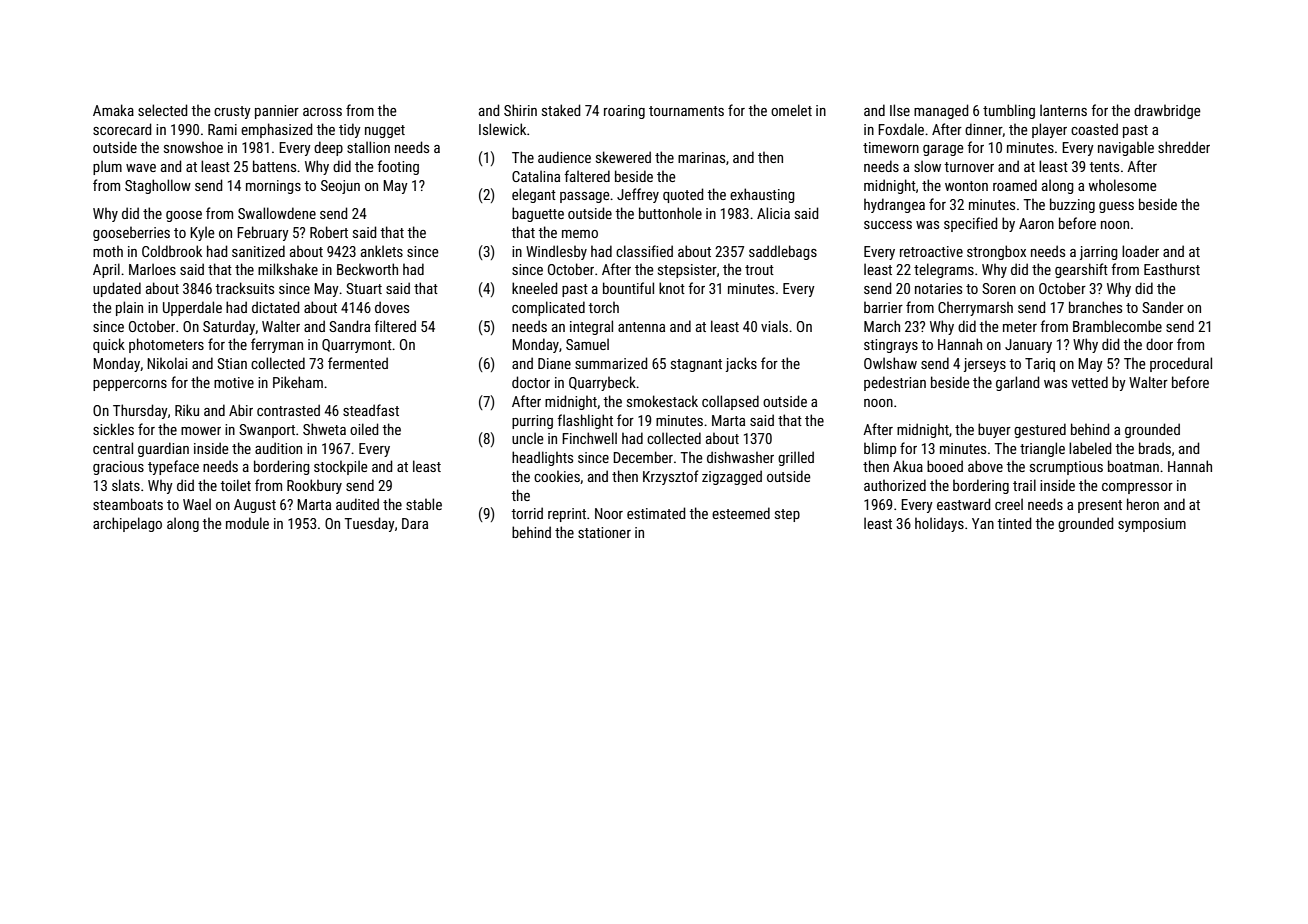 This image has width=1308, height=924. Describe the element at coordinates (561, 110) in the image. I see `staked` at that location.
